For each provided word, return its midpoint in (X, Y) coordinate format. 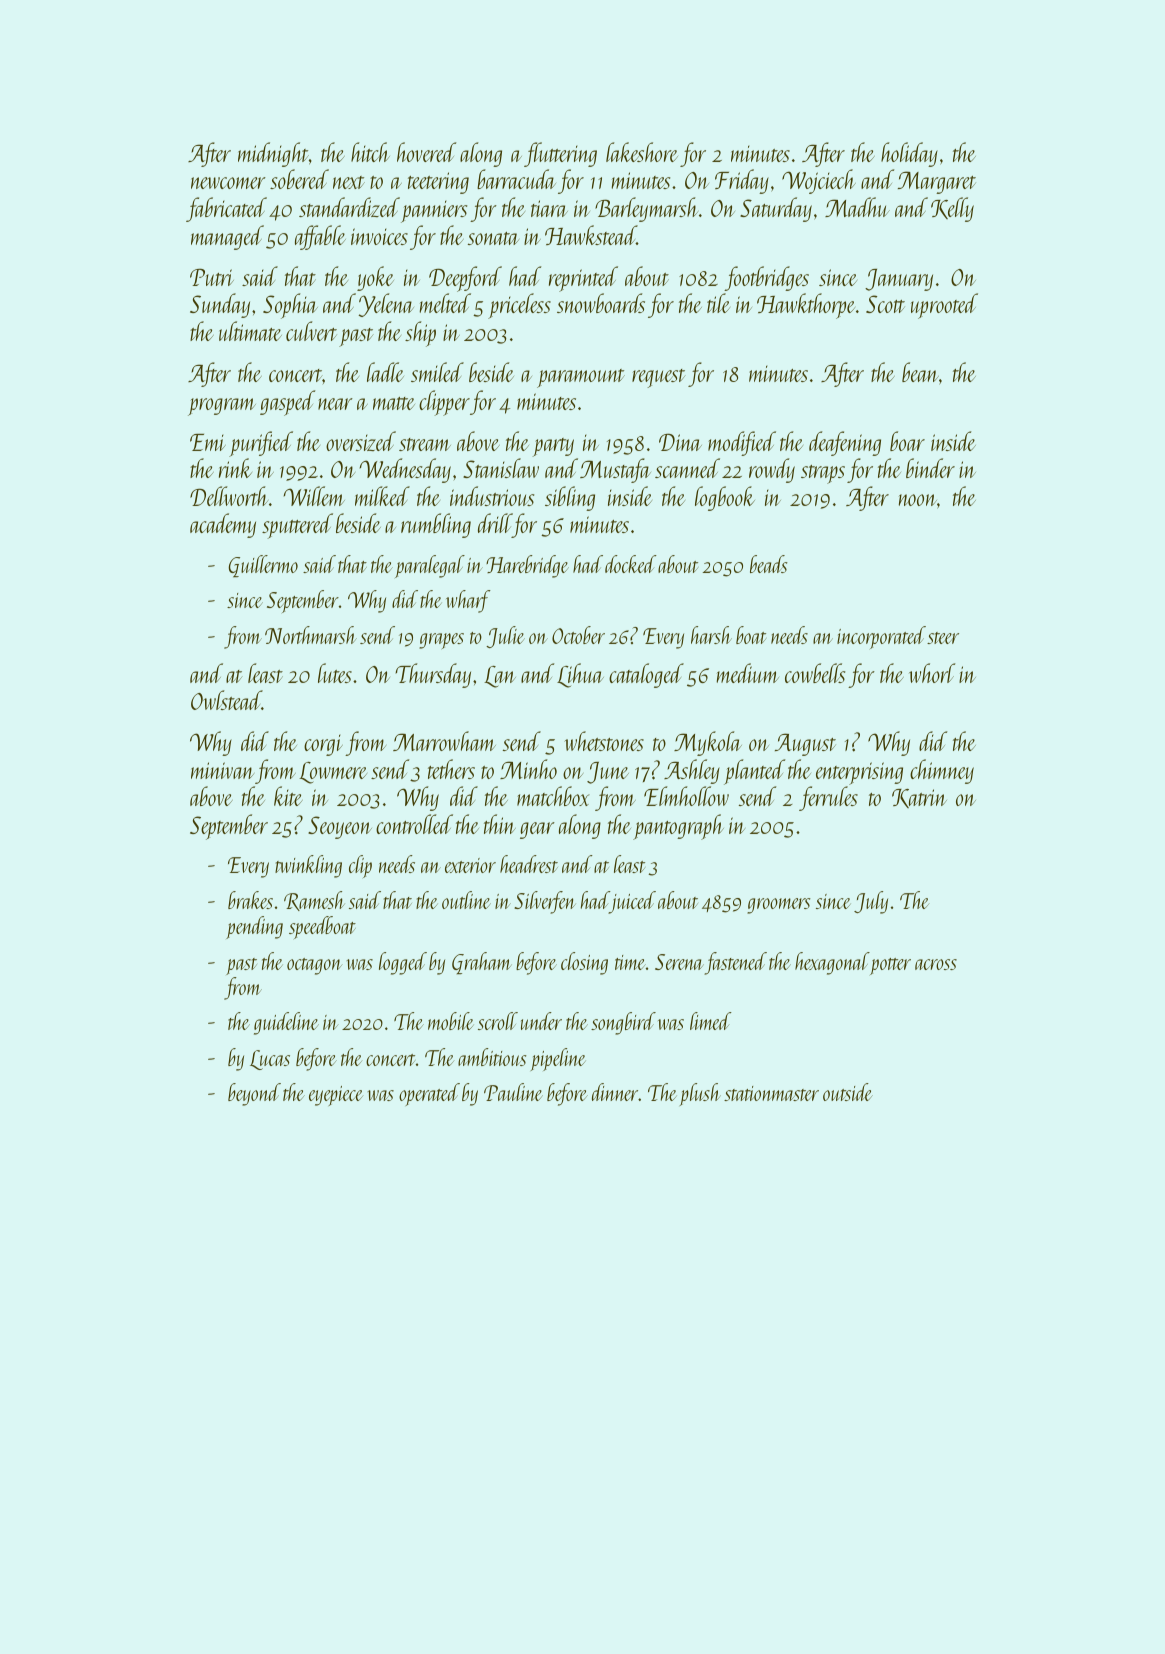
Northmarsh (311, 635)
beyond (254, 1094)
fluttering (560, 154)
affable (320, 237)
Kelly (952, 209)
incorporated (881, 637)
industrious (492, 496)
